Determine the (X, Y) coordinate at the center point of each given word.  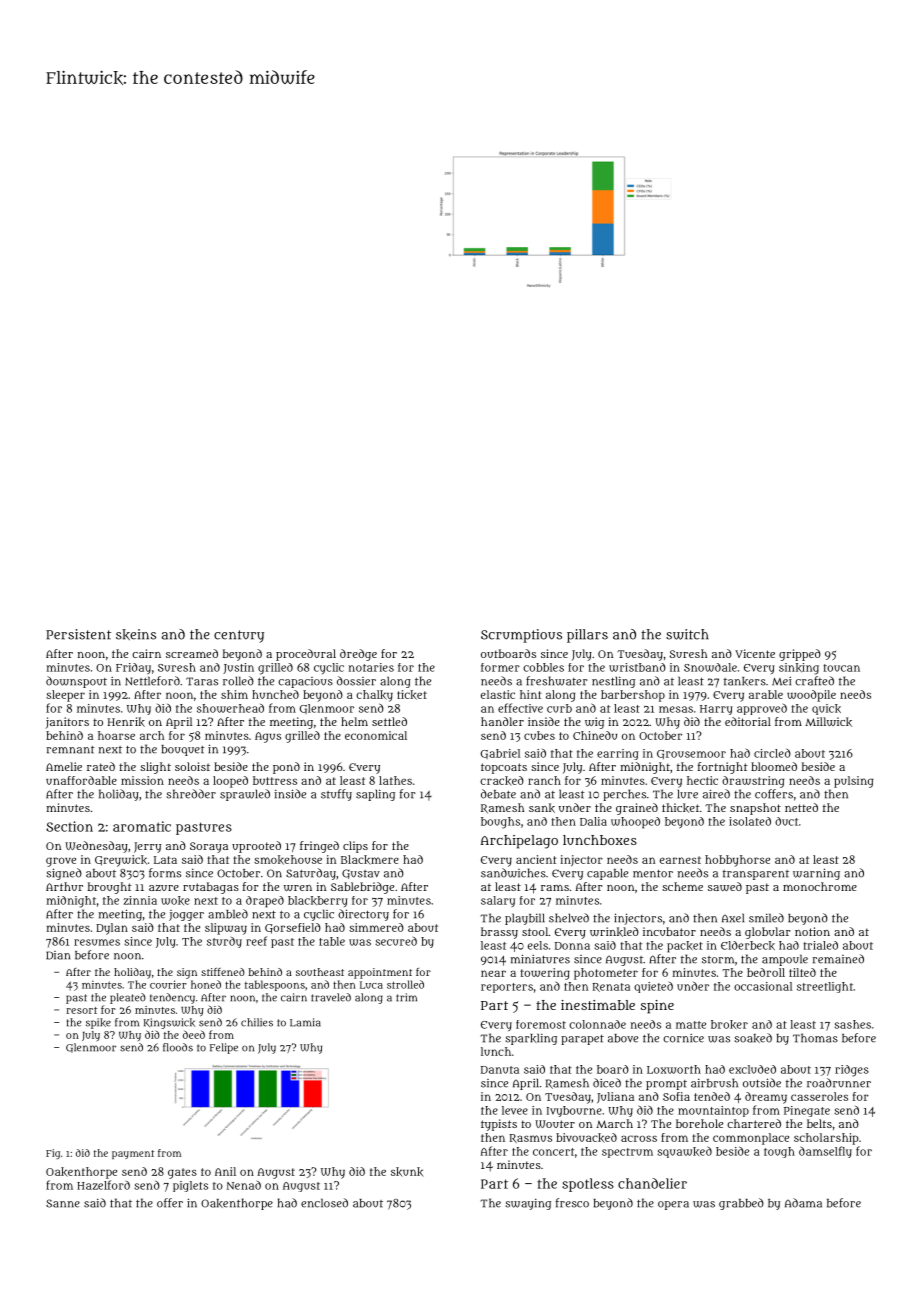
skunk (407, 1172)
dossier (356, 681)
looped (230, 782)
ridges (852, 1071)
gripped (800, 655)
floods (178, 1047)
